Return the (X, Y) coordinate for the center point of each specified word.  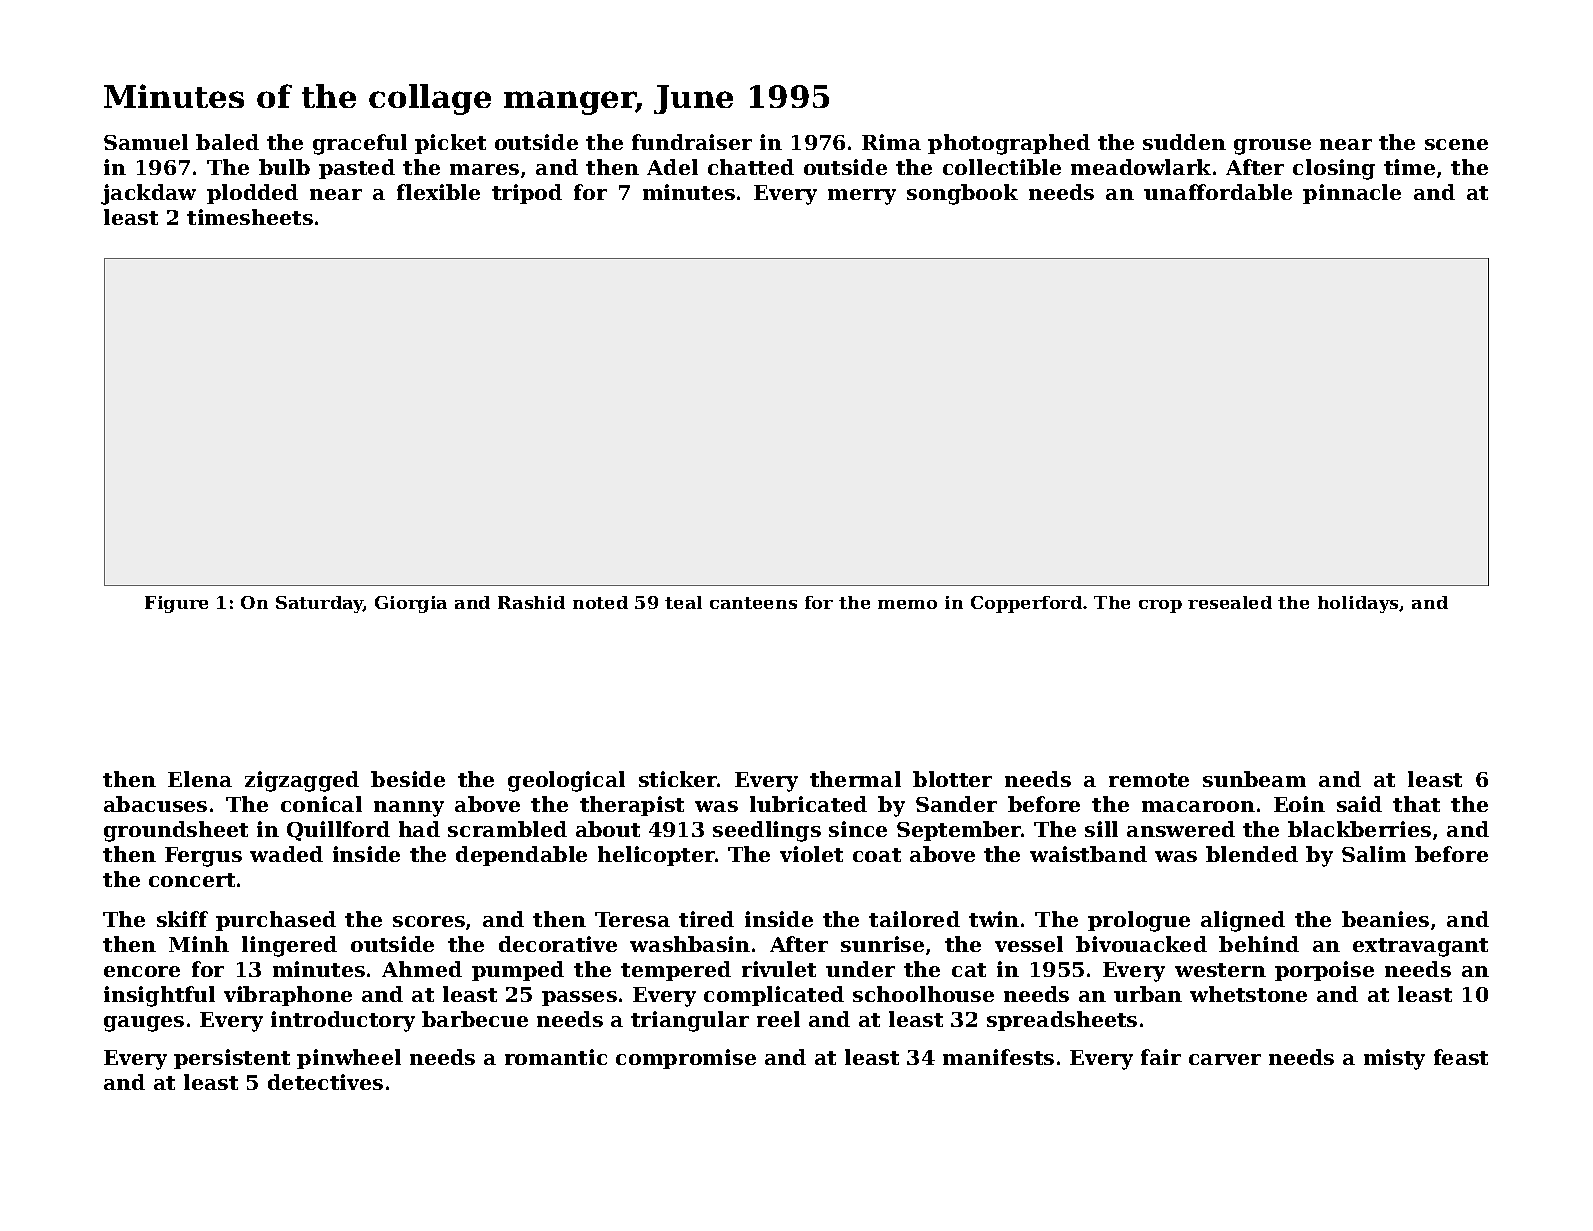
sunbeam (1254, 779)
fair (1161, 1057)
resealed (1230, 602)
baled (227, 142)
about (608, 829)
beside (408, 779)
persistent (232, 1059)
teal (683, 602)
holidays (1358, 604)
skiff (182, 919)
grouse (1272, 147)
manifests (998, 1057)
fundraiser (692, 142)
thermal (855, 779)
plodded (252, 194)
